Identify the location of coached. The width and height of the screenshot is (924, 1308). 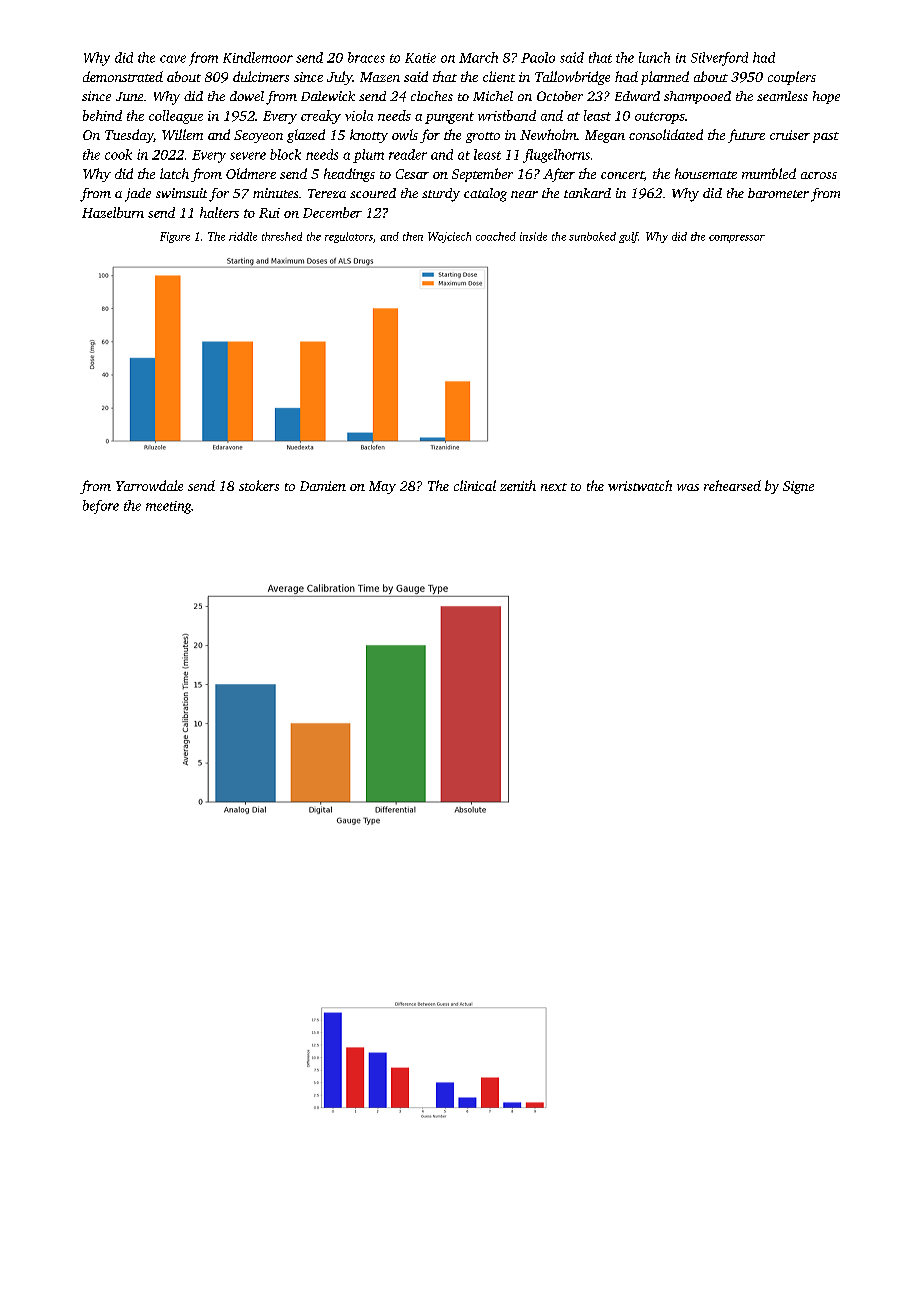
(496, 236).
